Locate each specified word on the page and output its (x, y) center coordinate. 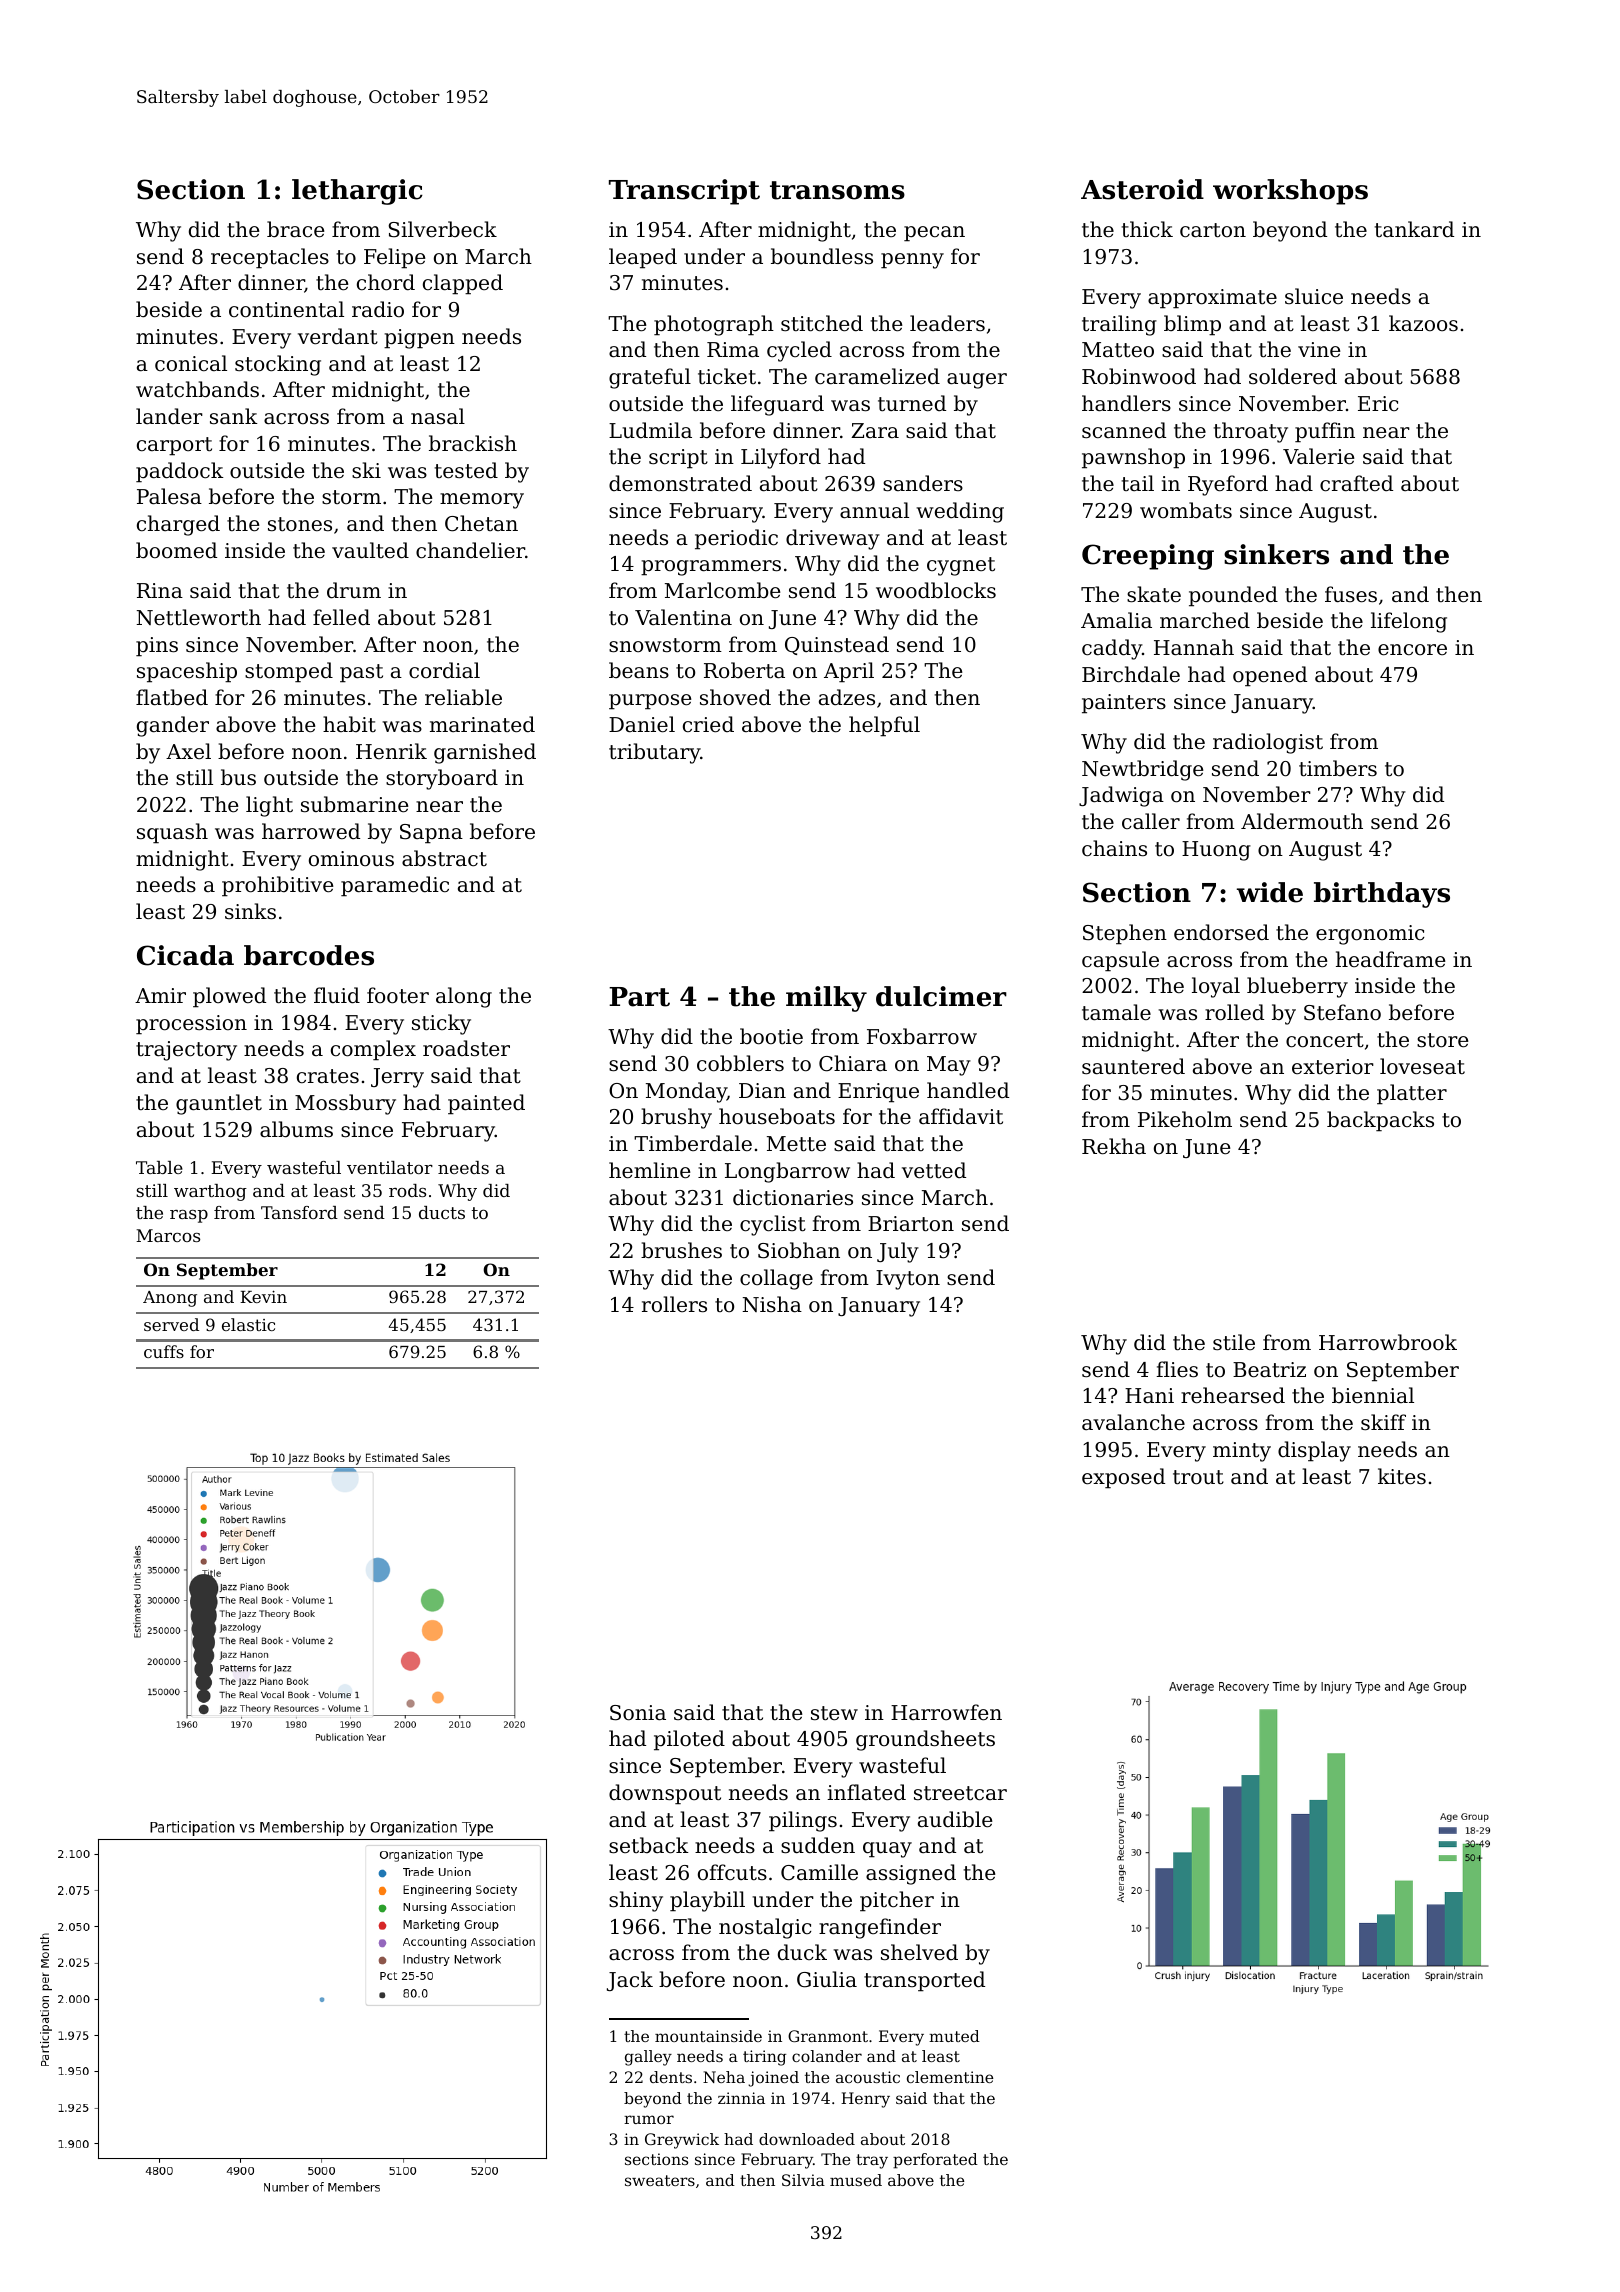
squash (172, 833)
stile (1234, 1342)
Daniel (642, 724)
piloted (689, 1740)
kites (1402, 1476)
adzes (847, 697)
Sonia (638, 1713)
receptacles (270, 258)
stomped (289, 672)
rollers (674, 1304)
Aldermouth (1302, 821)
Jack (630, 1981)
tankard (1414, 229)
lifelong (1409, 622)
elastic (248, 1324)
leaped (643, 258)
